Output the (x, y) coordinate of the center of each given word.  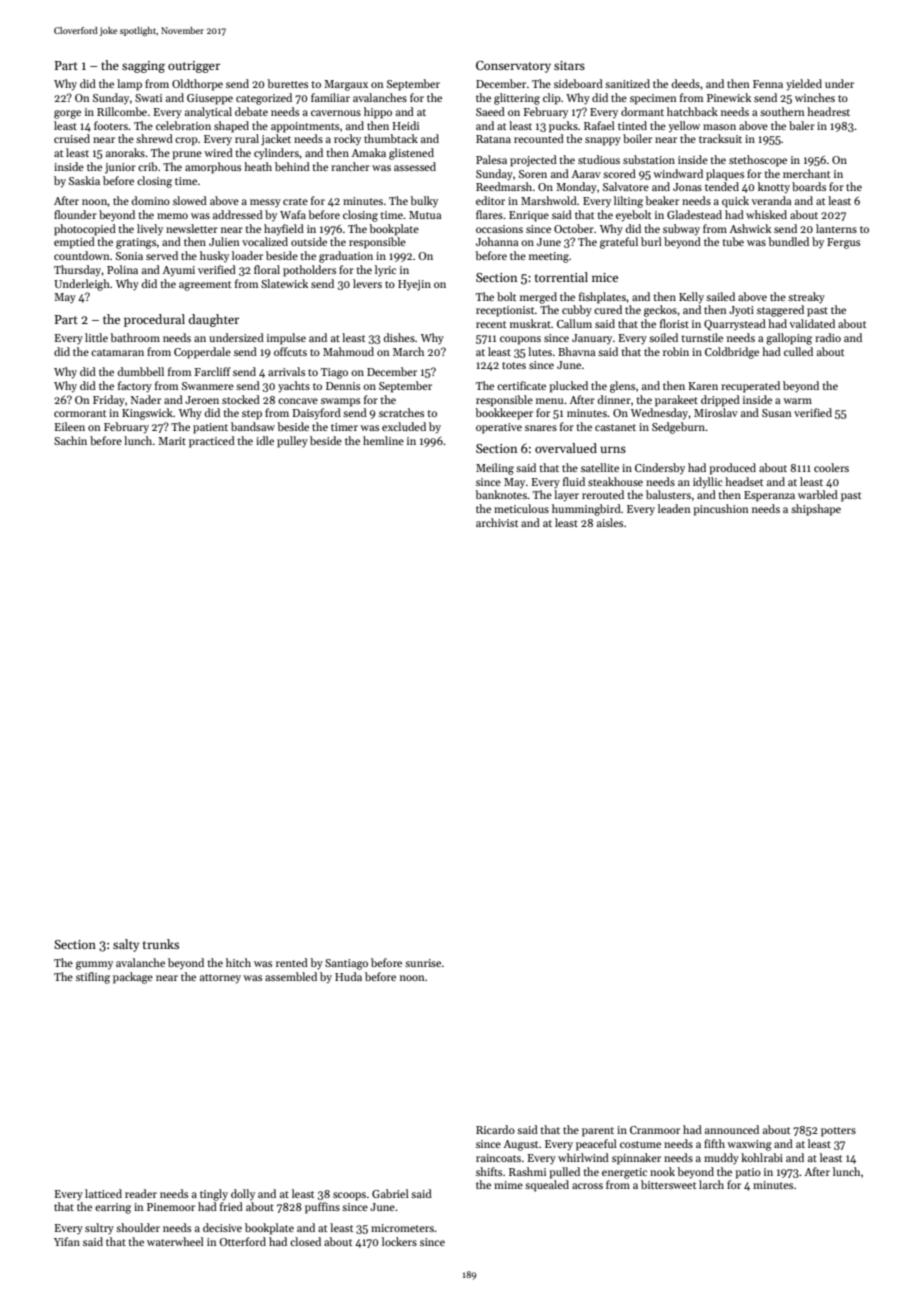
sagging (143, 67)
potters (838, 1132)
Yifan (67, 1241)
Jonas (687, 187)
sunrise (423, 963)
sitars (569, 65)
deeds (686, 83)
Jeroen (202, 400)
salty (126, 945)
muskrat (530, 323)
